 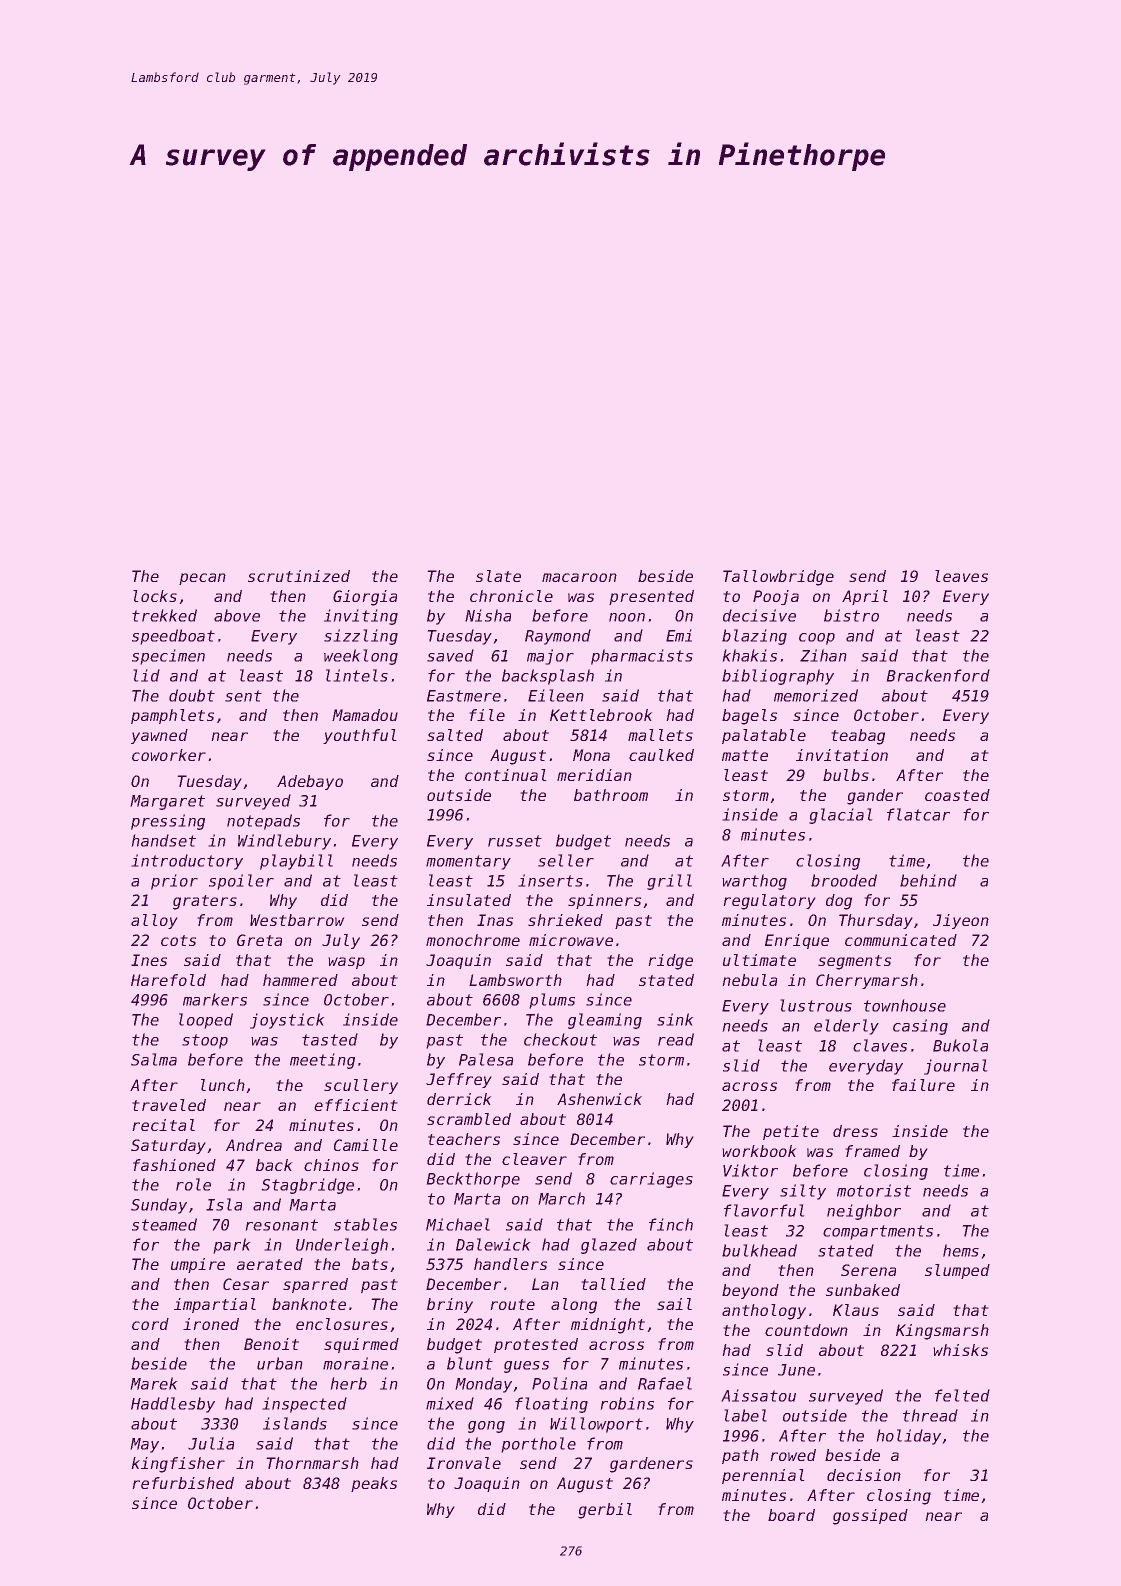 I want to click on motorist, so click(x=874, y=1190).
